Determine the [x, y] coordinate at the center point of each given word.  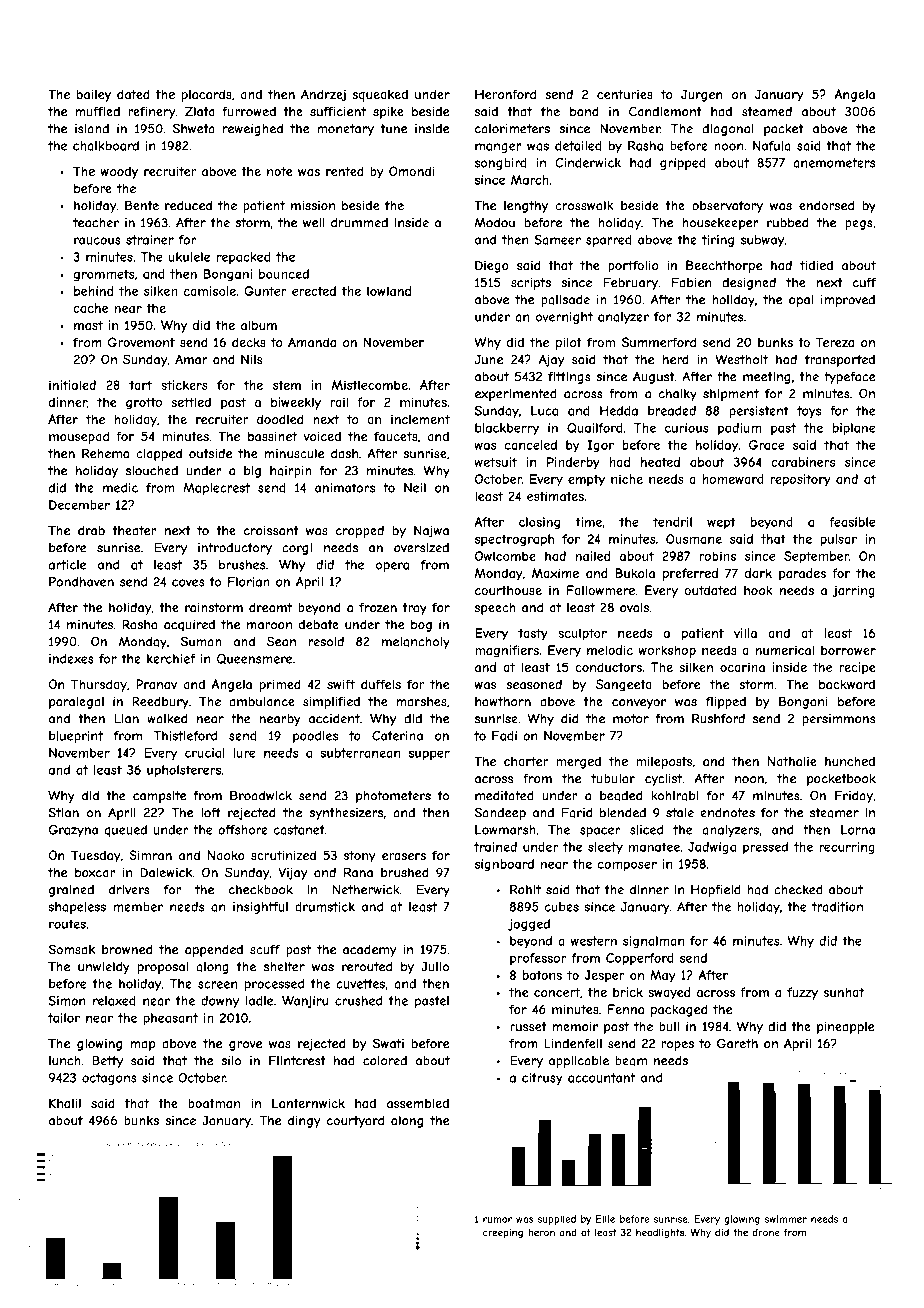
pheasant [170, 1019]
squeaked [380, 95]
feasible [852, 522]
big [252, 472]
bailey [94, 95]
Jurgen [702, 95]
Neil [415, 488]
